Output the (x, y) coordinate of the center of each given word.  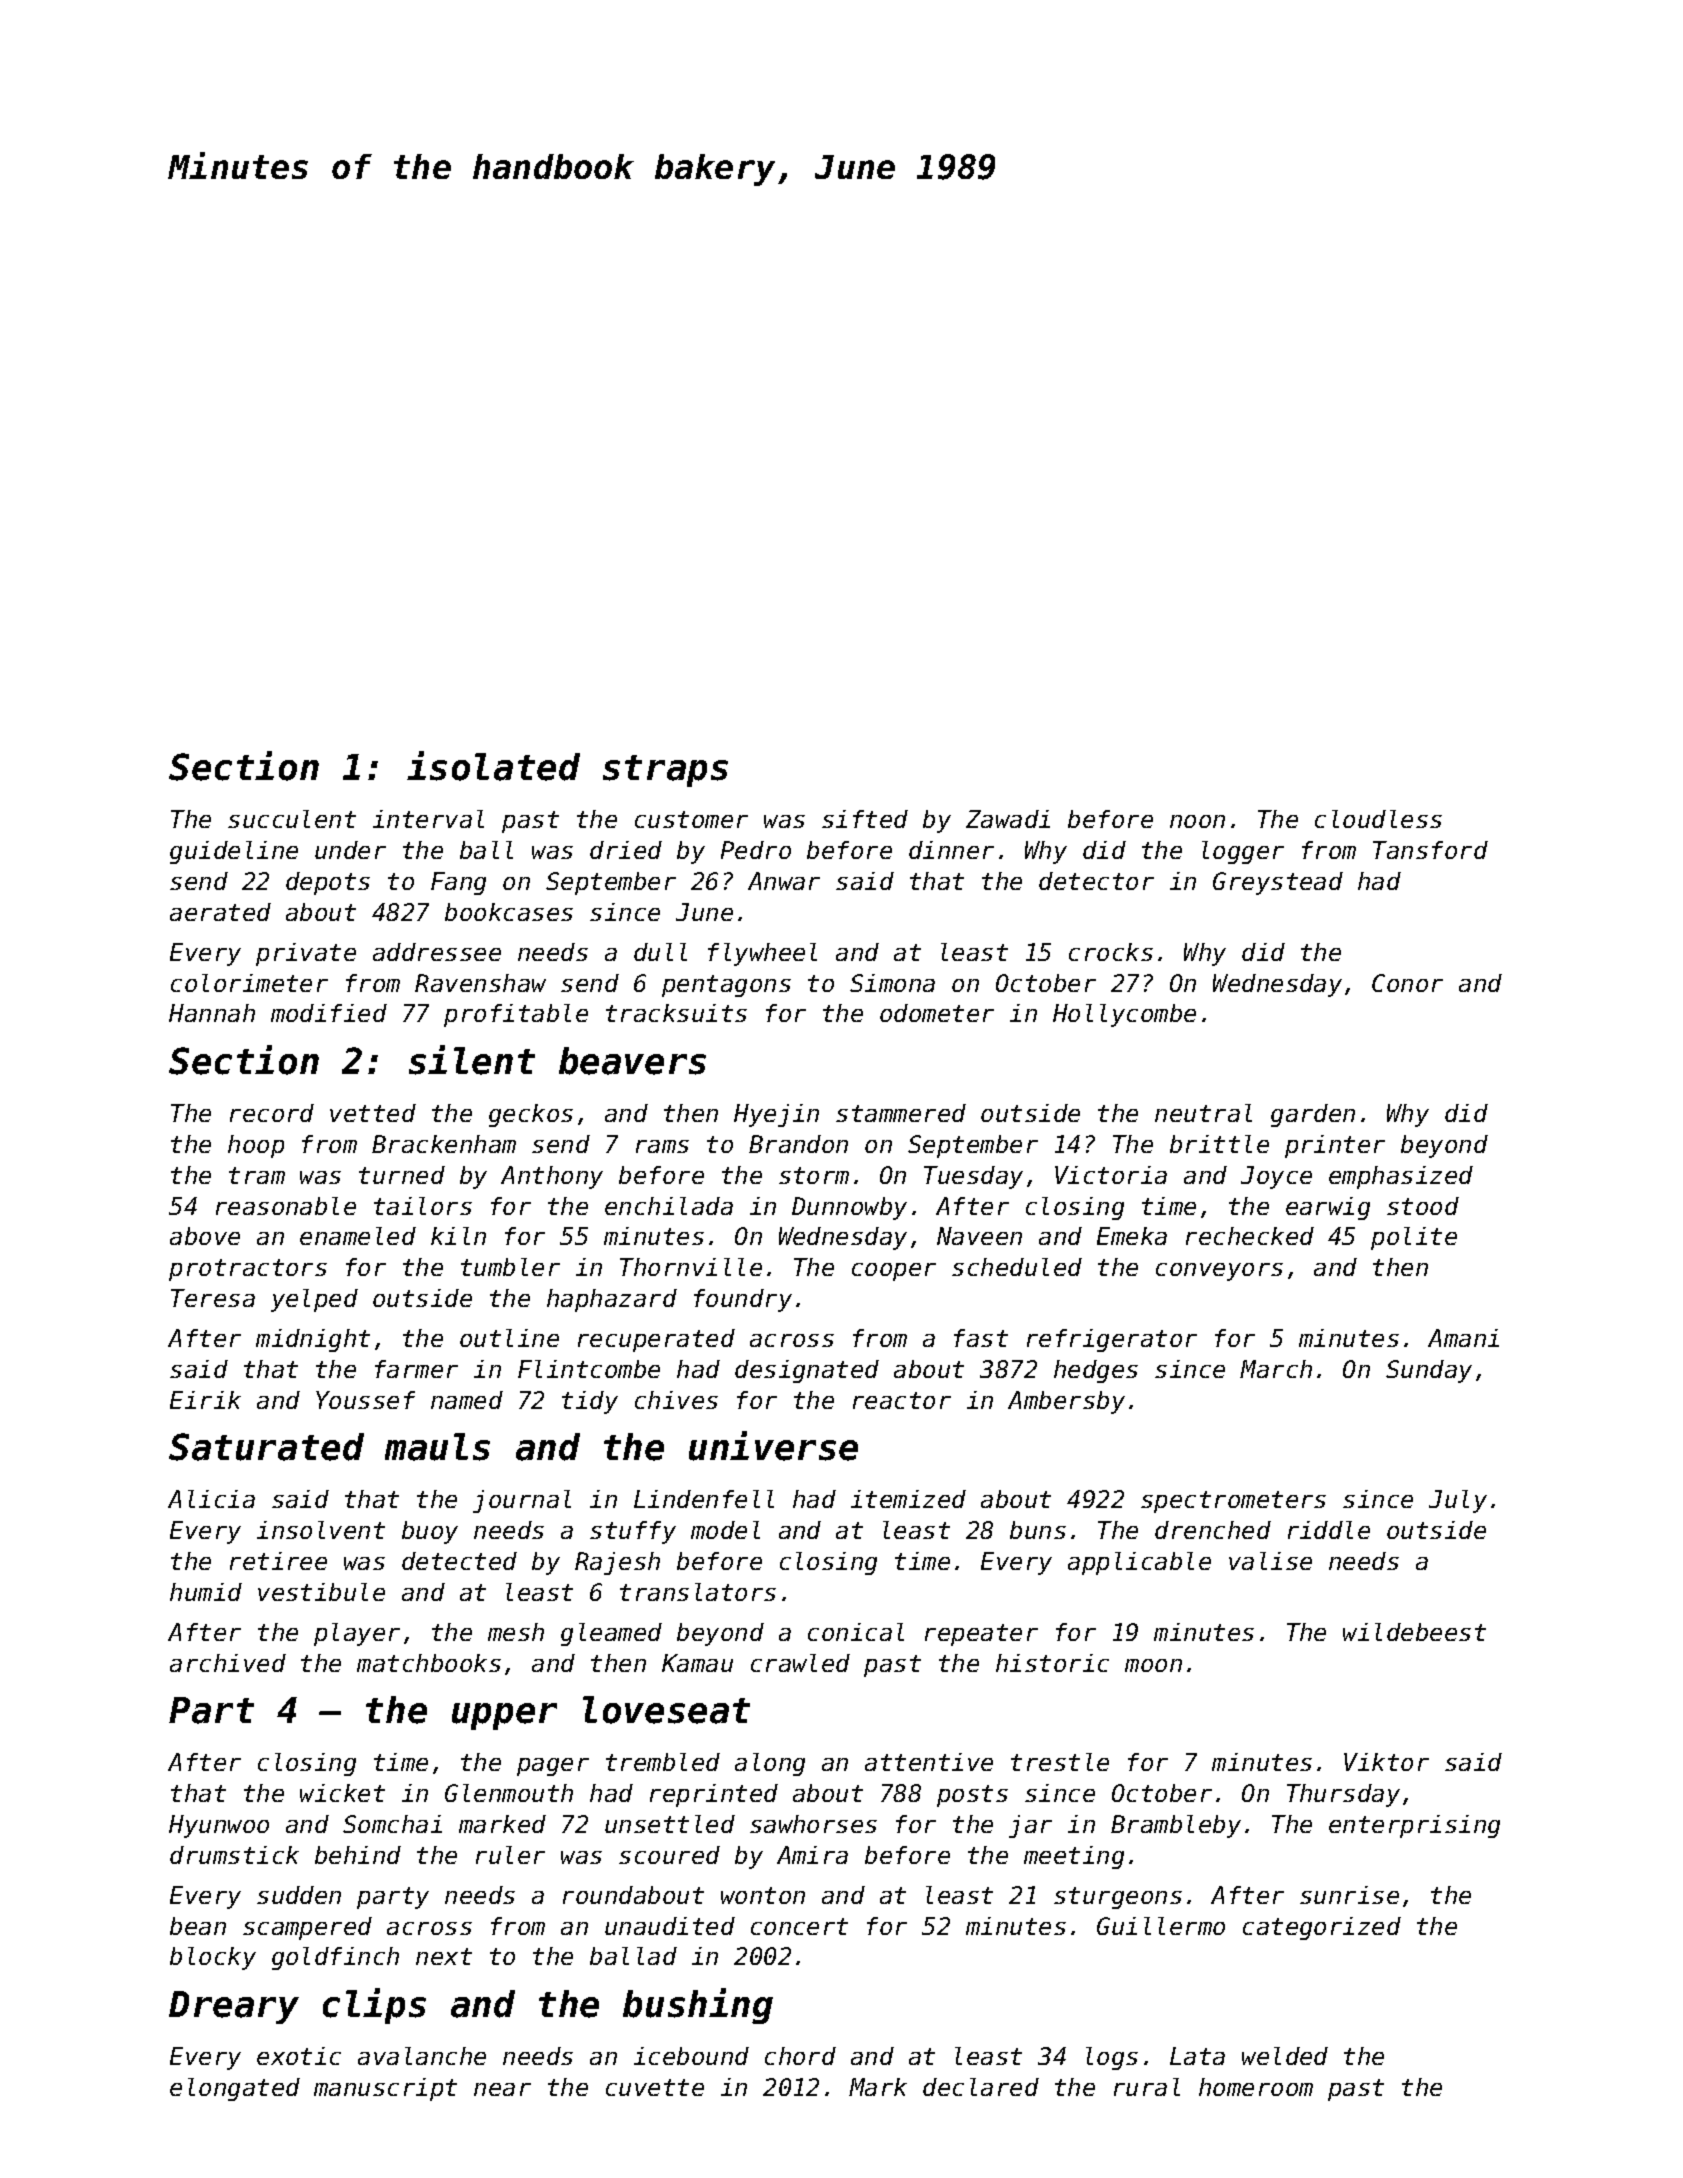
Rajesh (617, 1563)
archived (228, 1663)
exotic (299, 2056)
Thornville (691, 1267)
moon (1153, 1665)
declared (981, 2087)
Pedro (756, 850)
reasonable (286, 1206)
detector (1096, 881)
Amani (1463, 1338)
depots (328, 883)
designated (807, 1371)
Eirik (205, 1400)
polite (1414, 1238)
